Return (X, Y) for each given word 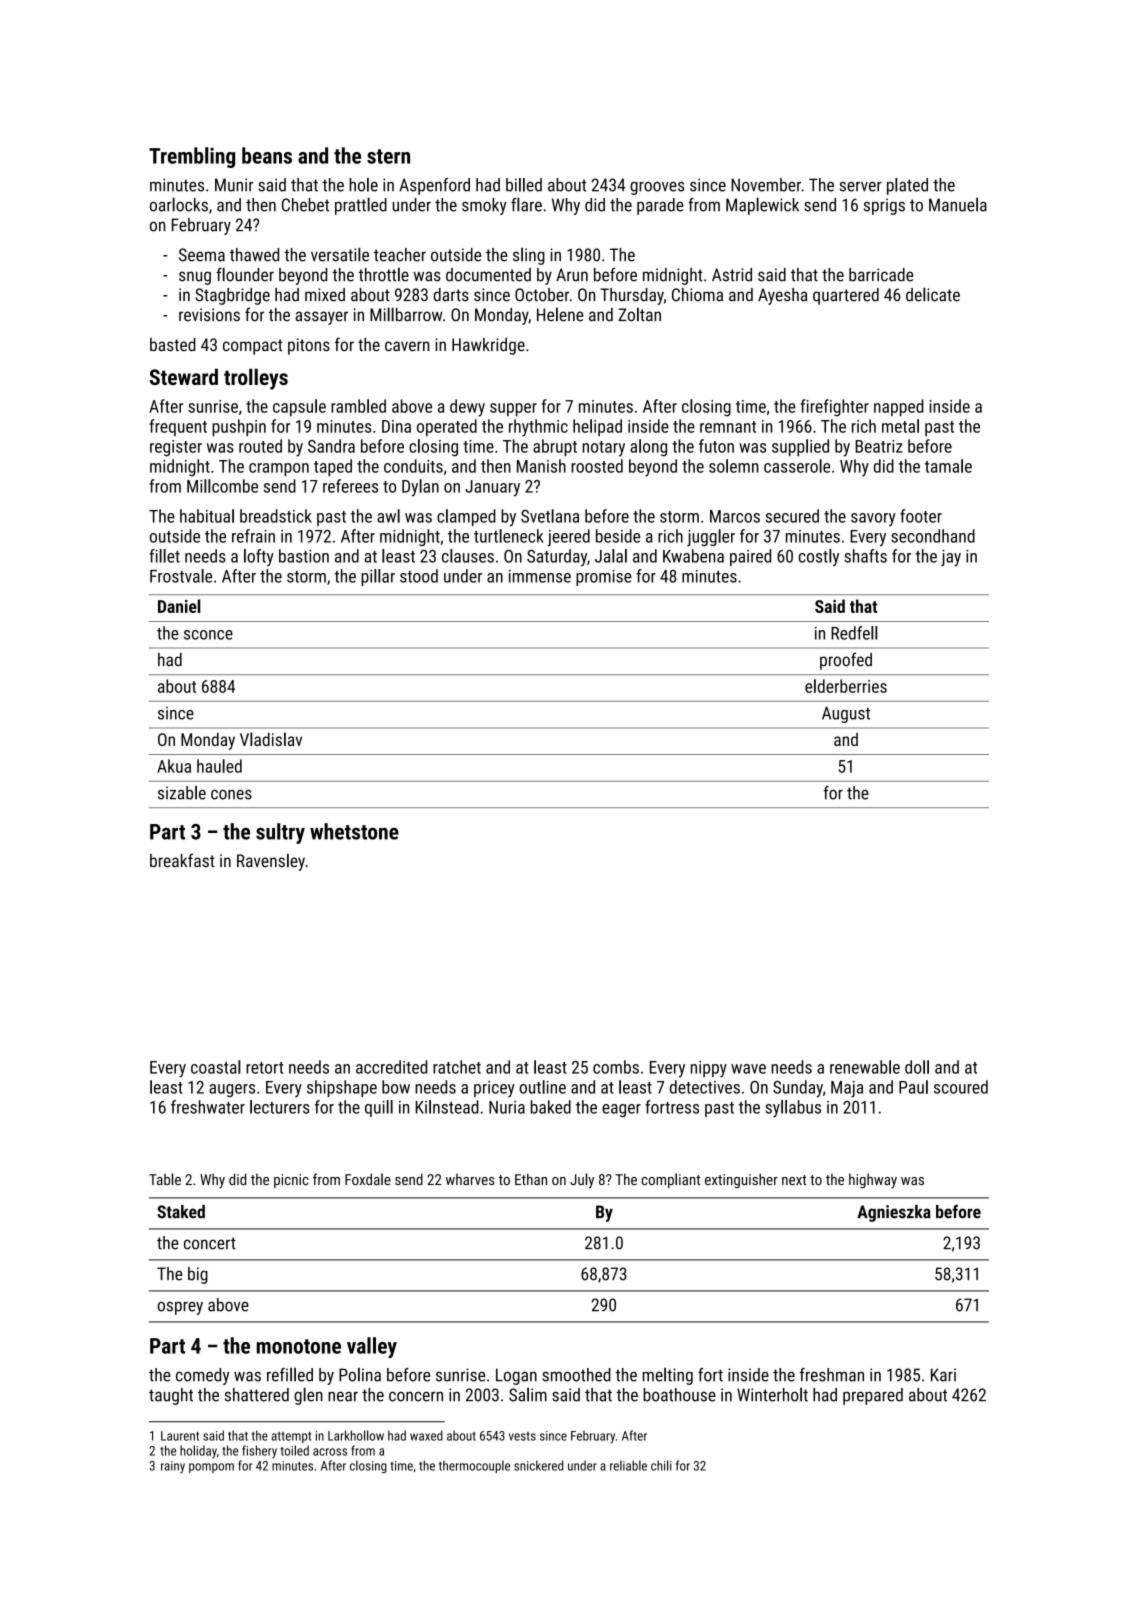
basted (173, 344)
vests (522, 1436)
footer (921, 516)
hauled (219, 766)
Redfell (854, 633)
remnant (728, 427)
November (766, 185)
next (794, 1180)
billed (524, 185)
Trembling (192, 157)
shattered (257, 1395)
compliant (670, 1180)
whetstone (354, 831)
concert (210, 1243)
